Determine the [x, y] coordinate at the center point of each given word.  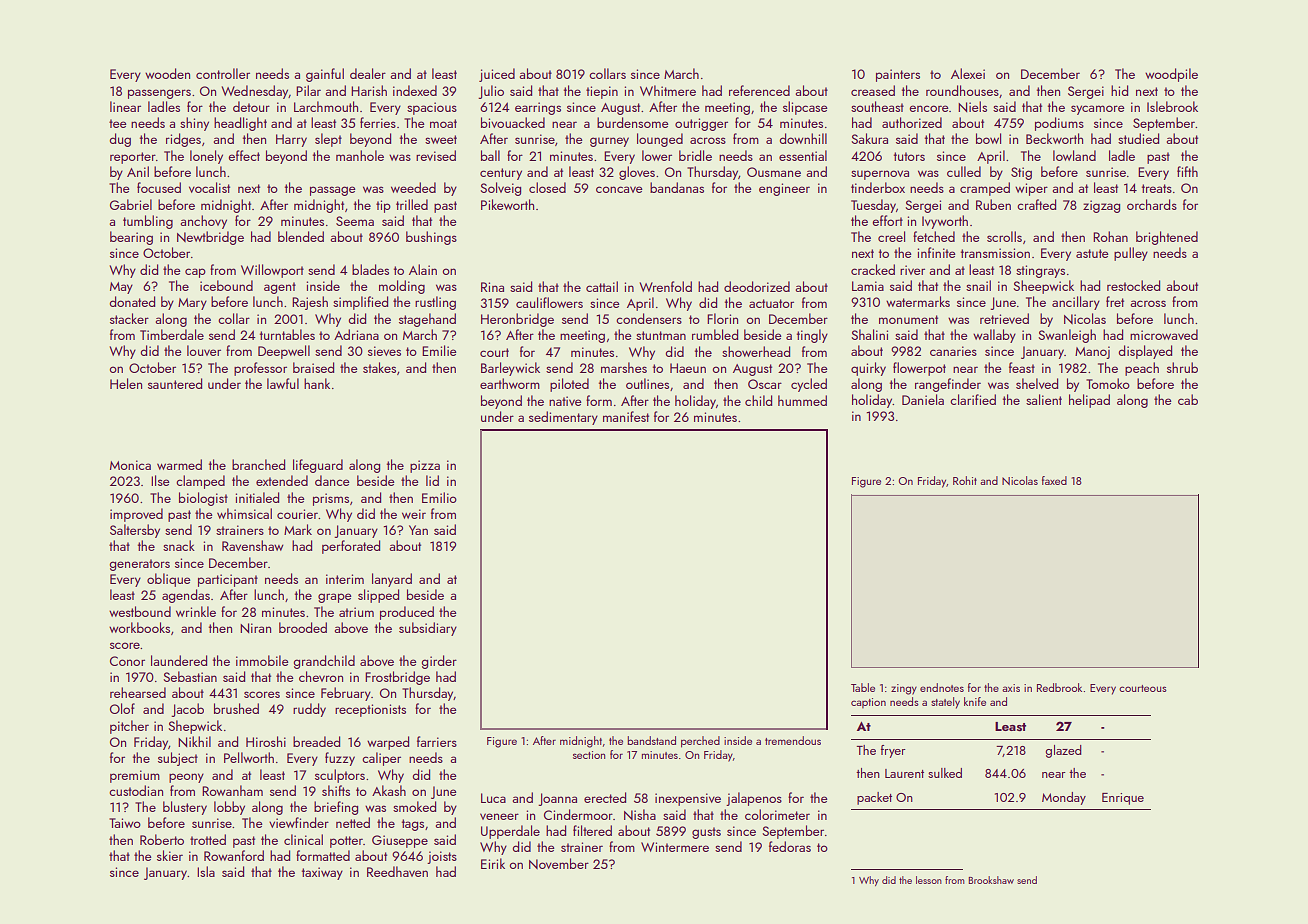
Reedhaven [397, 871]
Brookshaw [991, 880]
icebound [226, 285]
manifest [626, 416]
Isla [206, 871]
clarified [973, 399]
